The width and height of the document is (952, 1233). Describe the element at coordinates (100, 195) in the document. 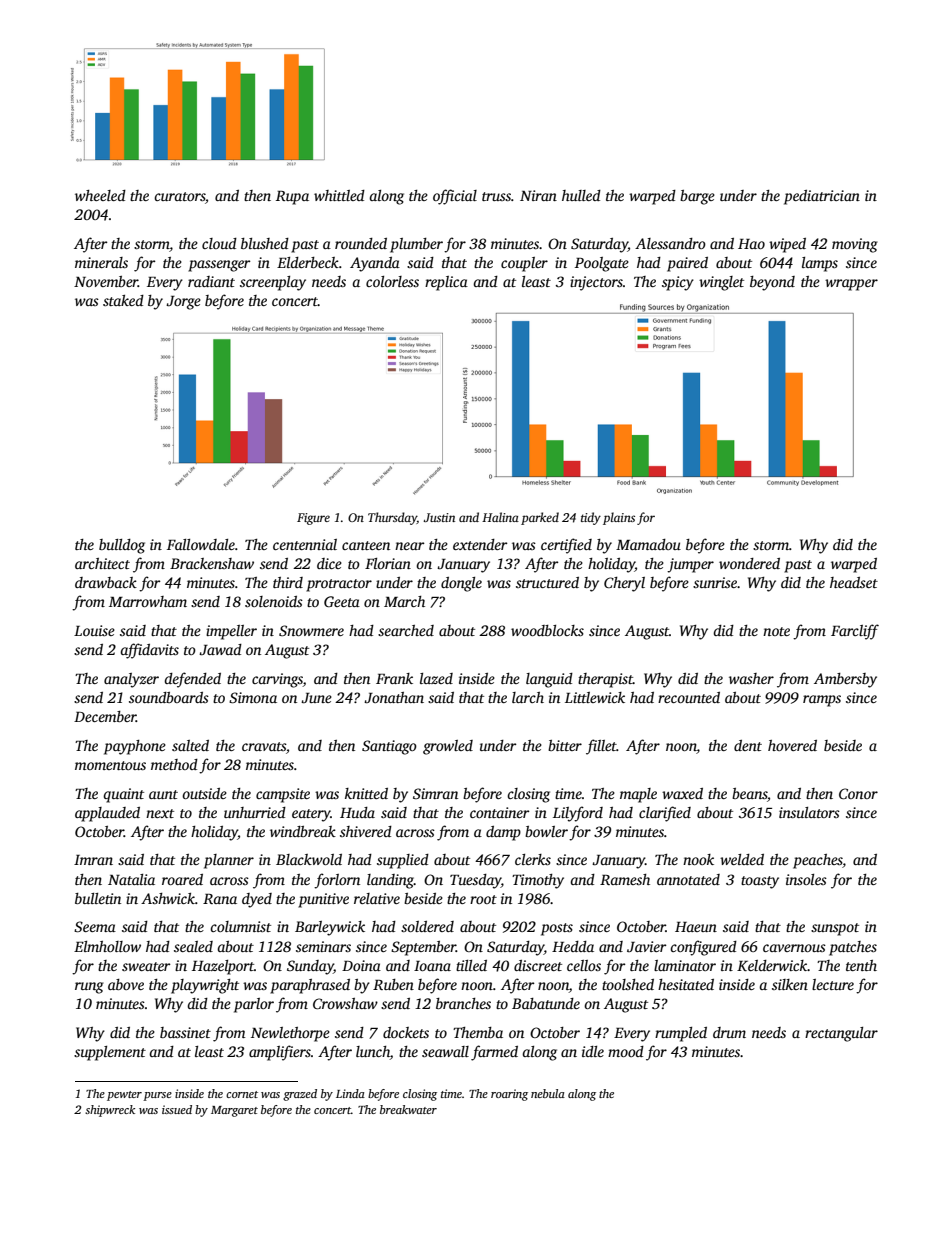

I see `wheeled` at that location.
